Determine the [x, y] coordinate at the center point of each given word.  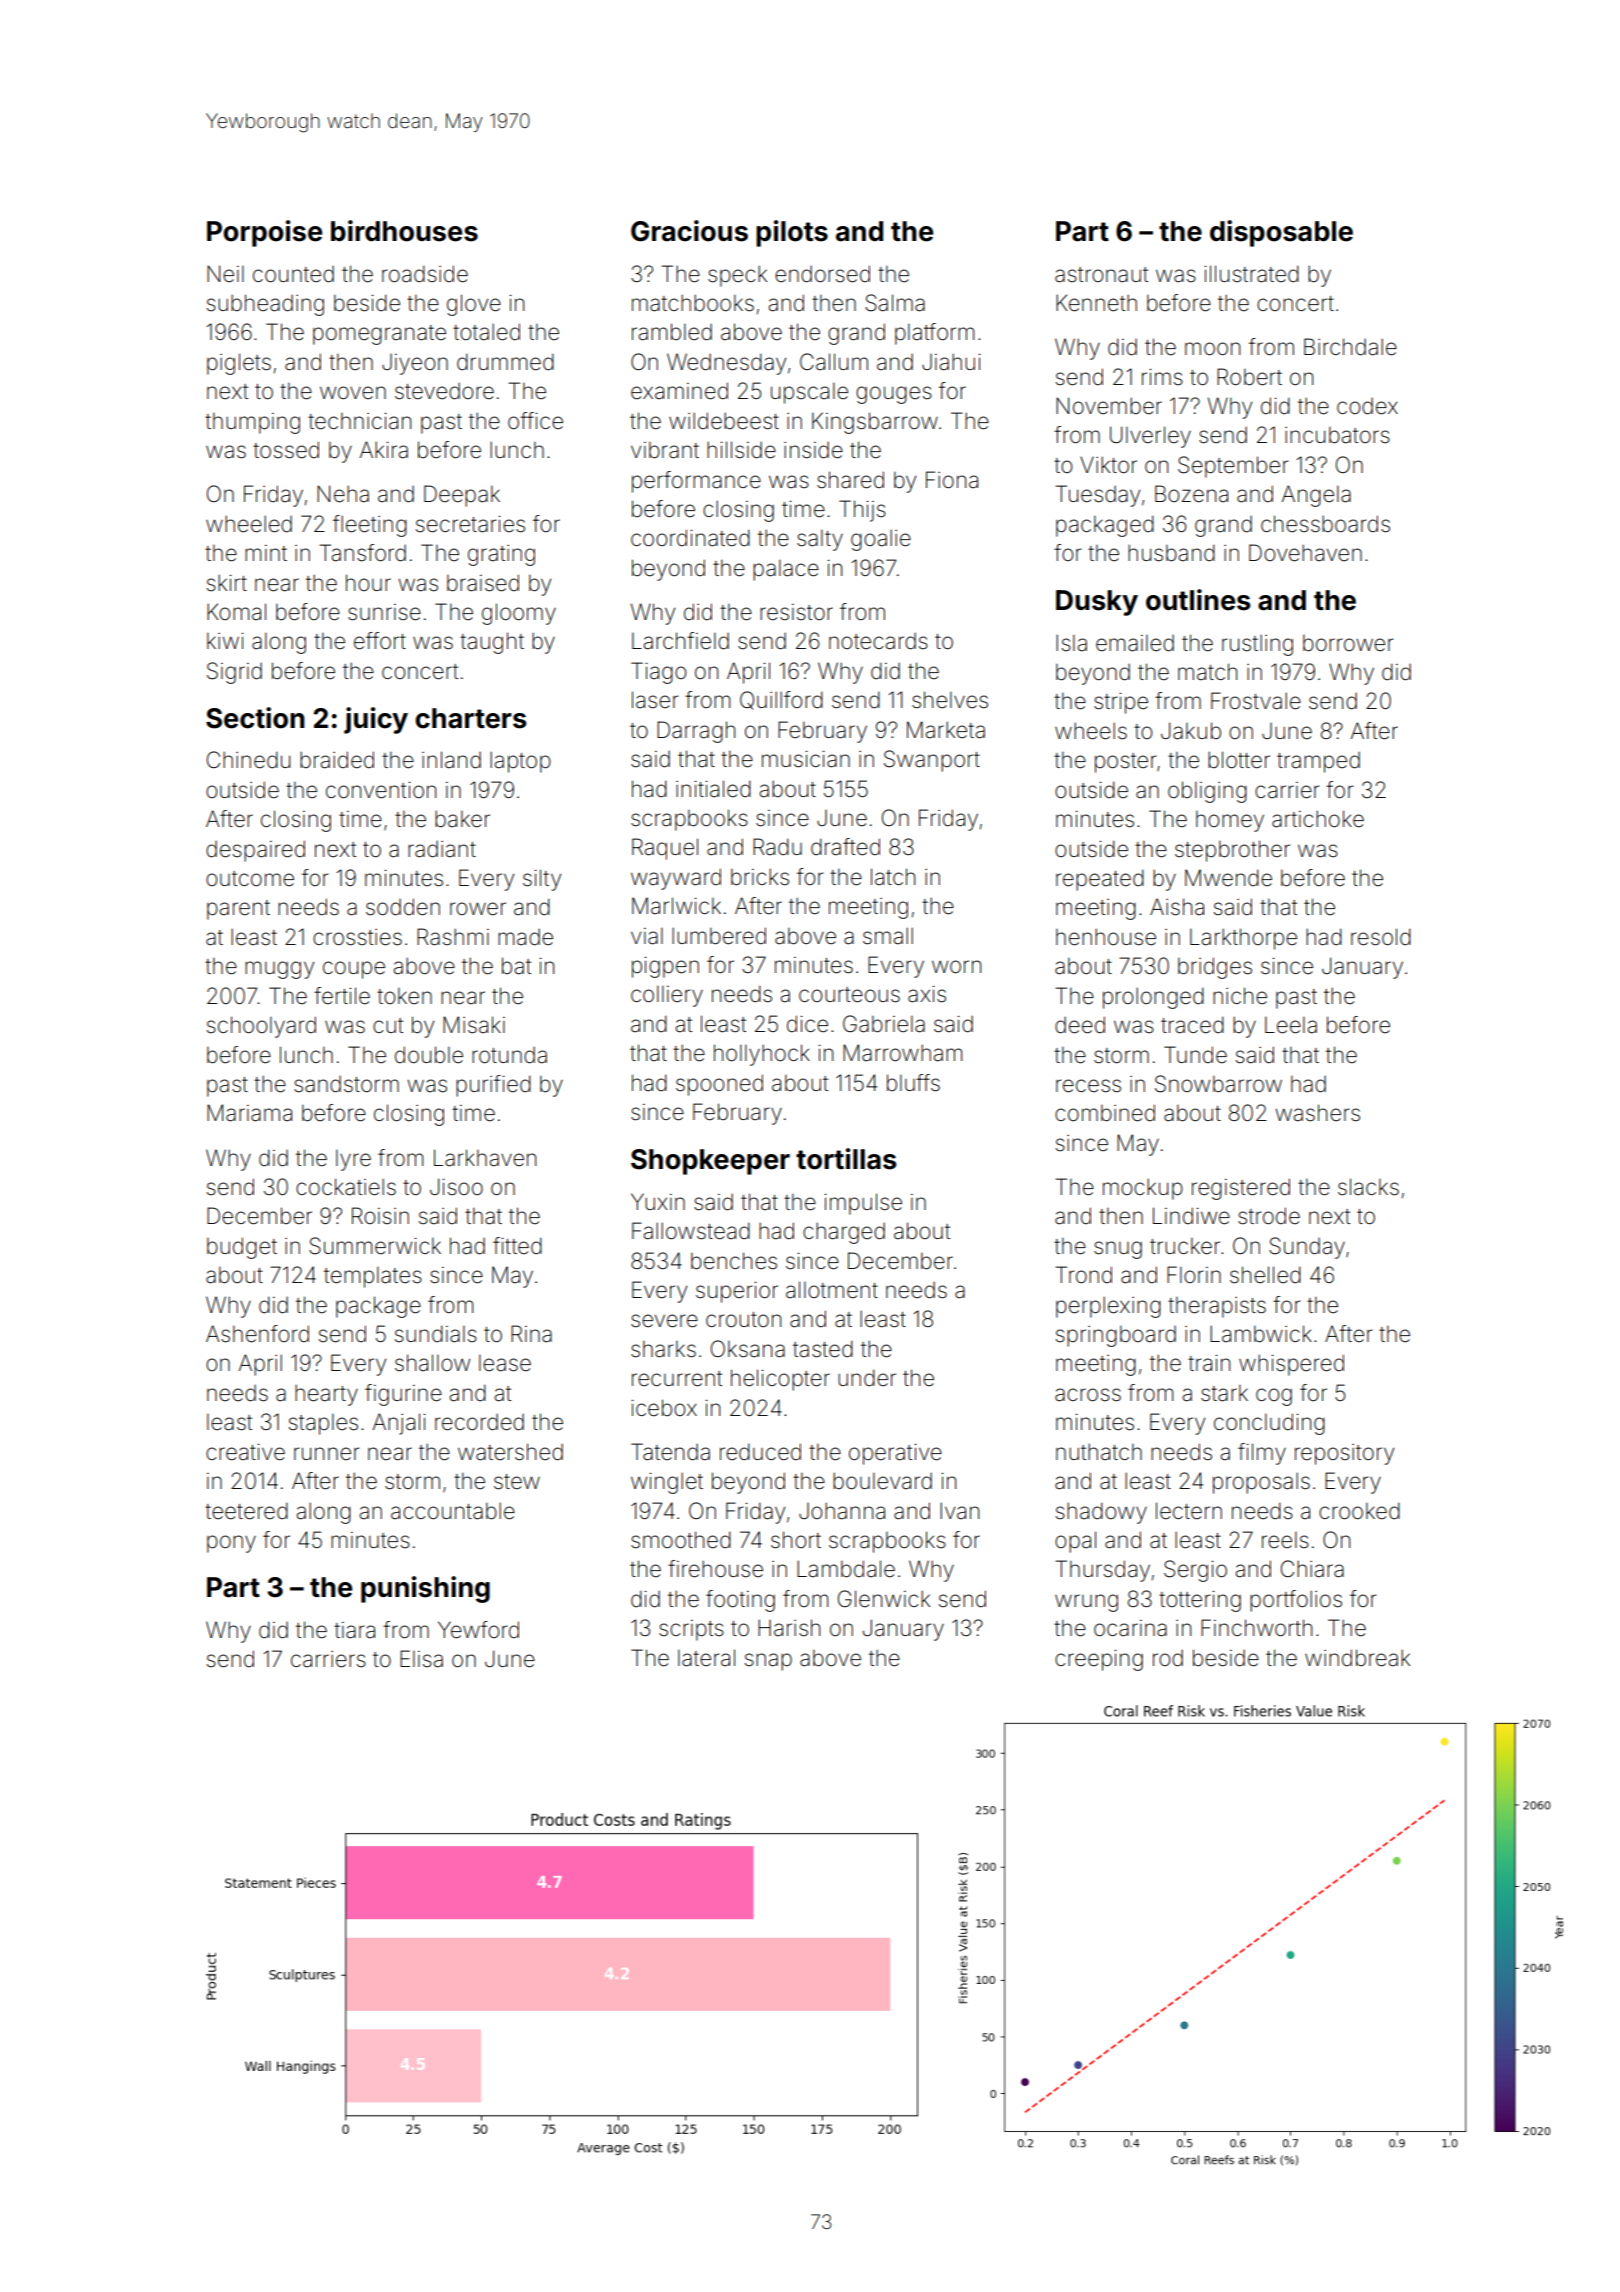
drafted [845, 847]
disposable [1281, 233]
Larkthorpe [1243, 939]
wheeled [249, 524]
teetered [246, 1511]
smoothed [681, 1540]
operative [895, 1454]
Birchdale [1350, 347]
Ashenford [257, 1334]
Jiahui [951, 362]
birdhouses [404, 231]
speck [737, 276]
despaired [255, 851]
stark [1224, 1393]
